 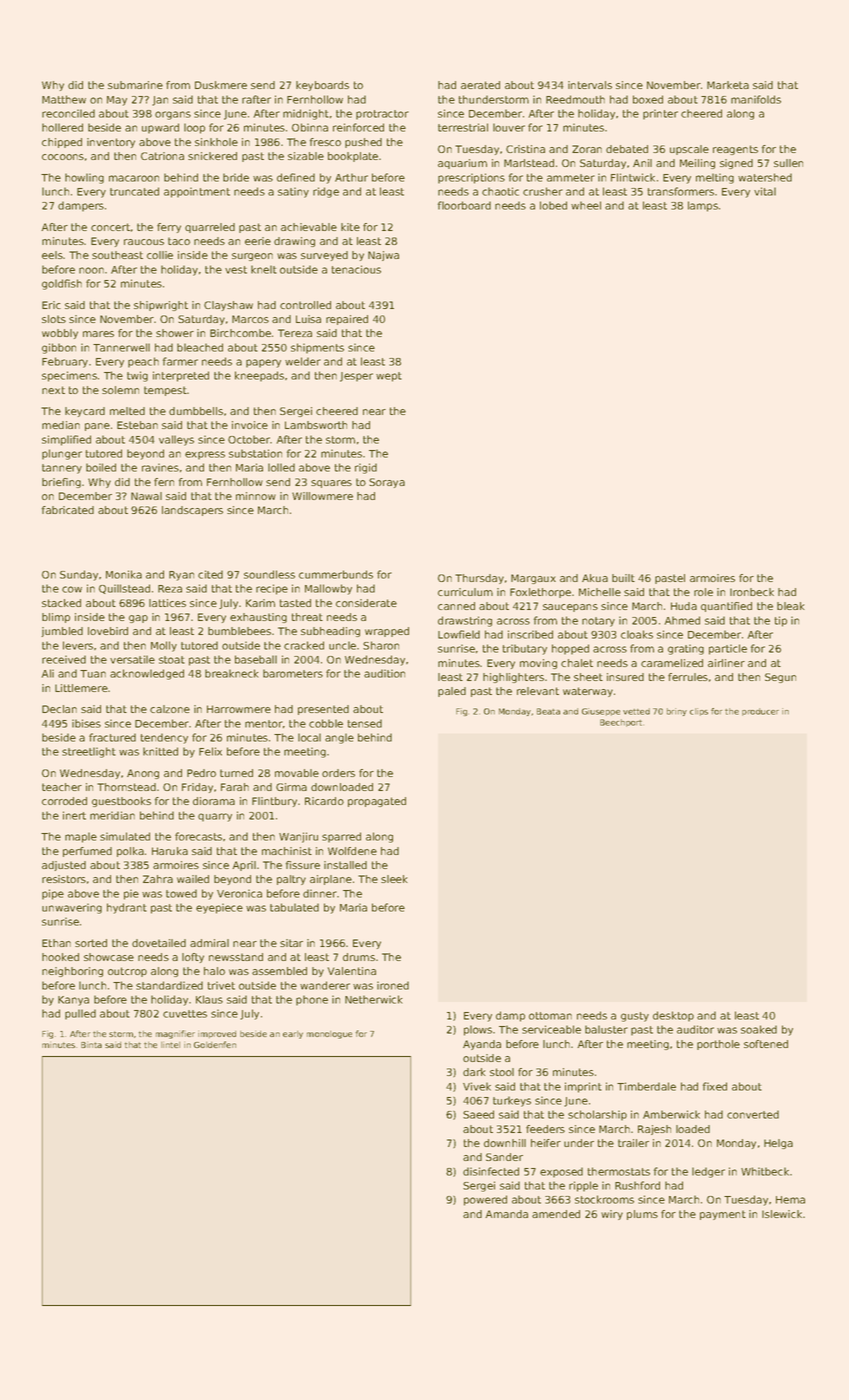 I want to click on clips, so click(x=699, y=712).
